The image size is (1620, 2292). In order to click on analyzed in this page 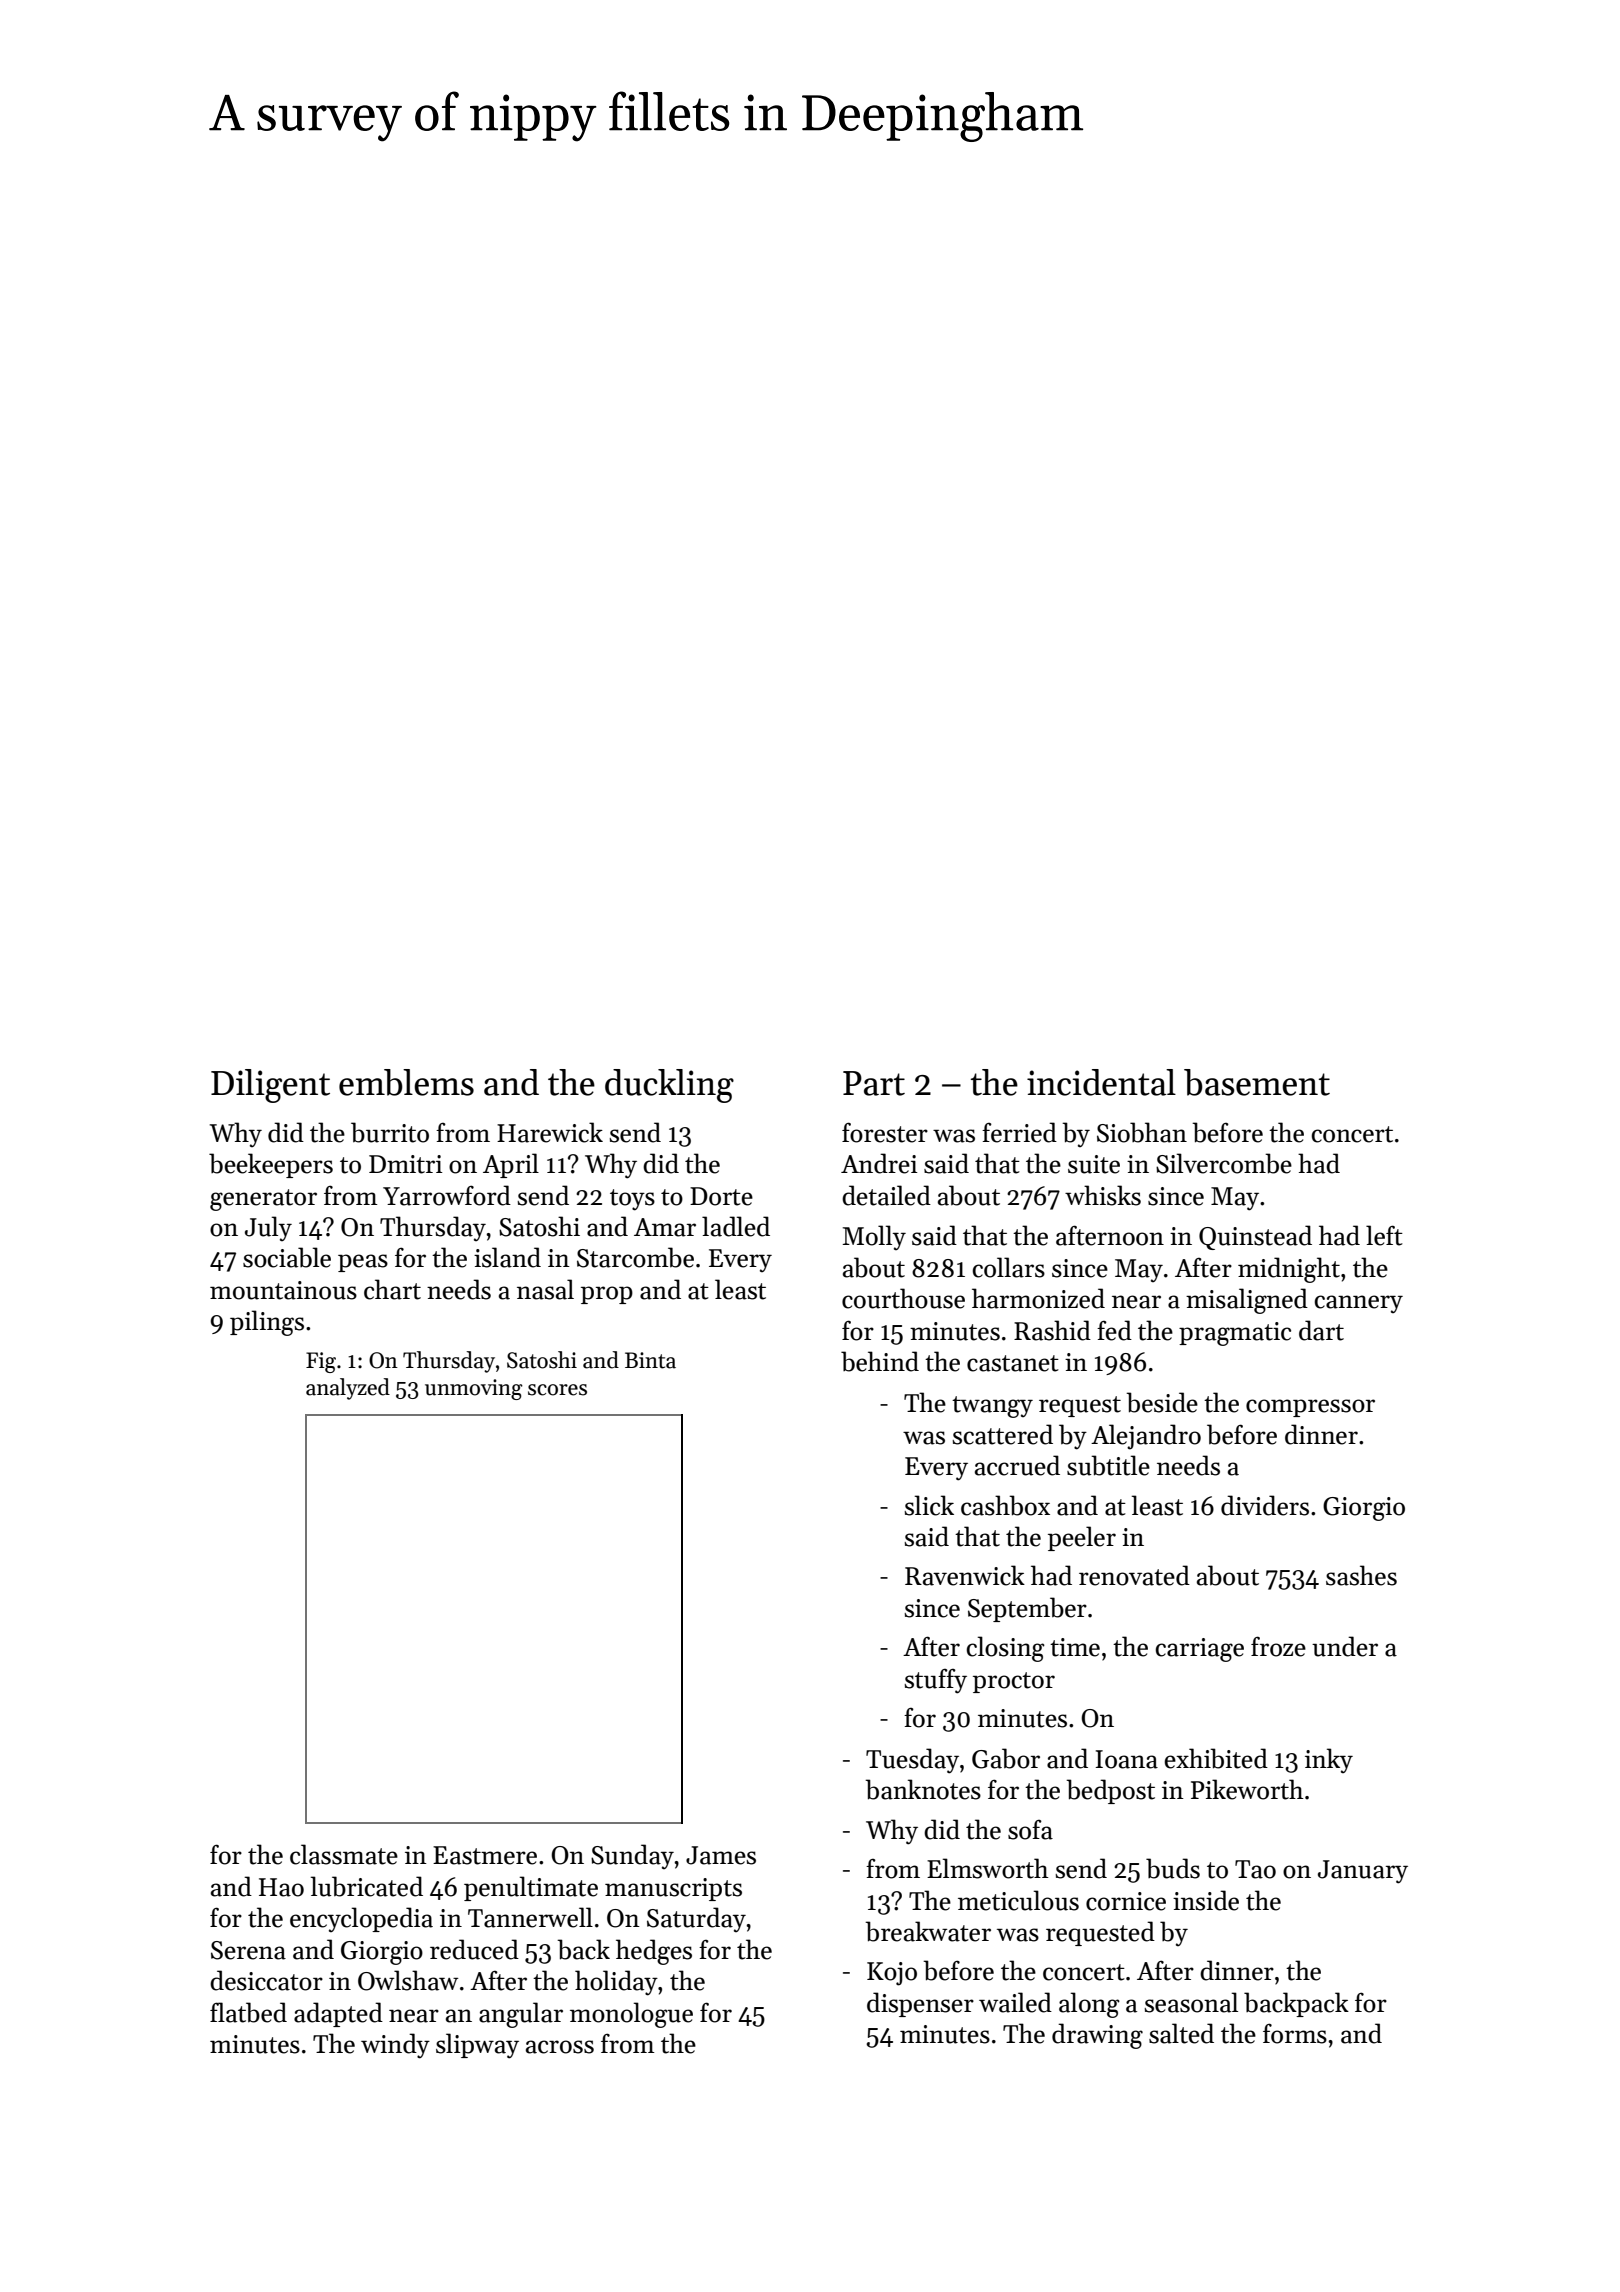, I will do `click(348, 1389)`.
